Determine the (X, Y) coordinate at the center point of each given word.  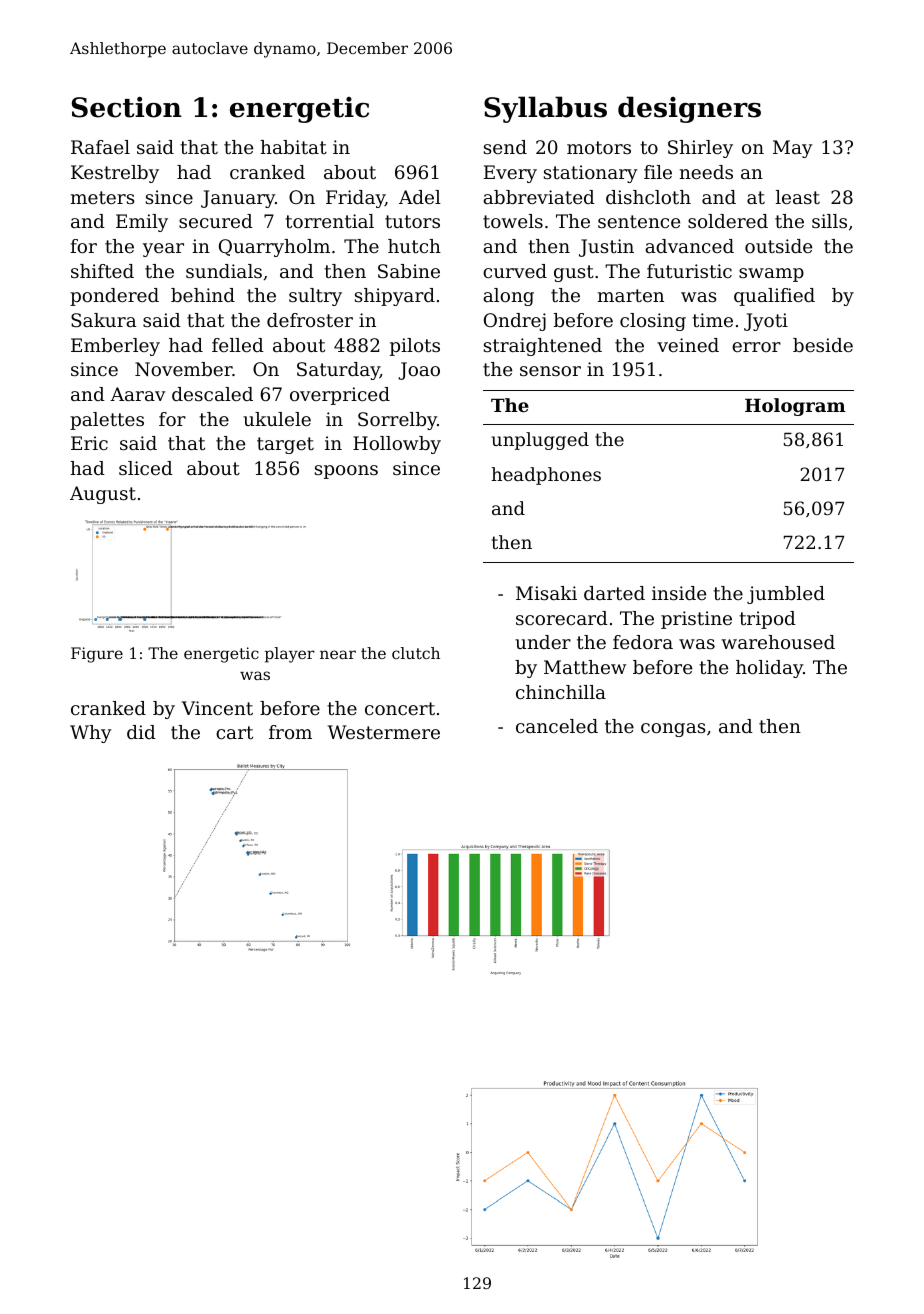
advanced (689, 246)
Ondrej (515, 322)
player (290, 655)
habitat (293, 147)
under (543, 642)
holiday (769, 669)
